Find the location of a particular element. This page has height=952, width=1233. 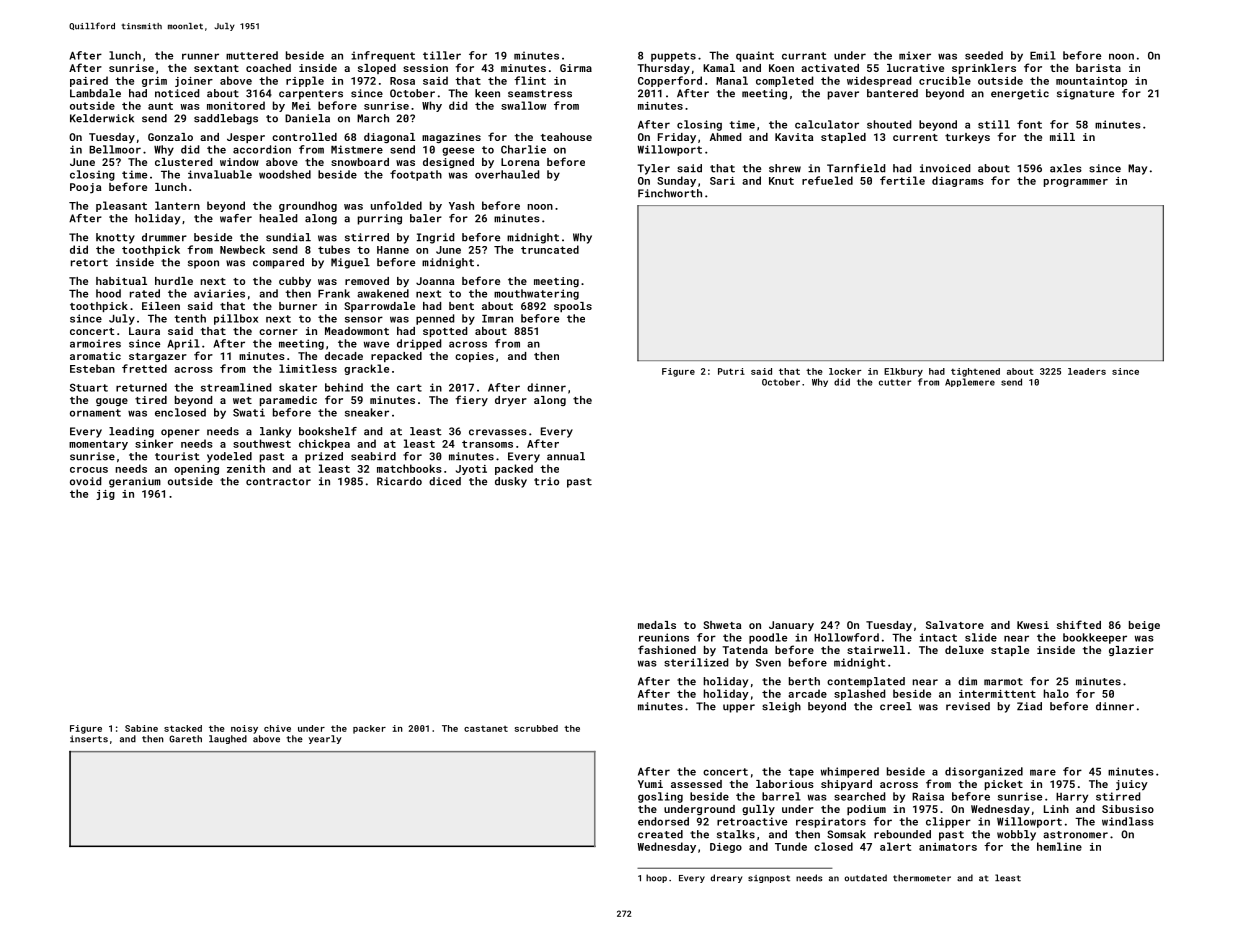

streamlined is located at coordinates (236, 387).
